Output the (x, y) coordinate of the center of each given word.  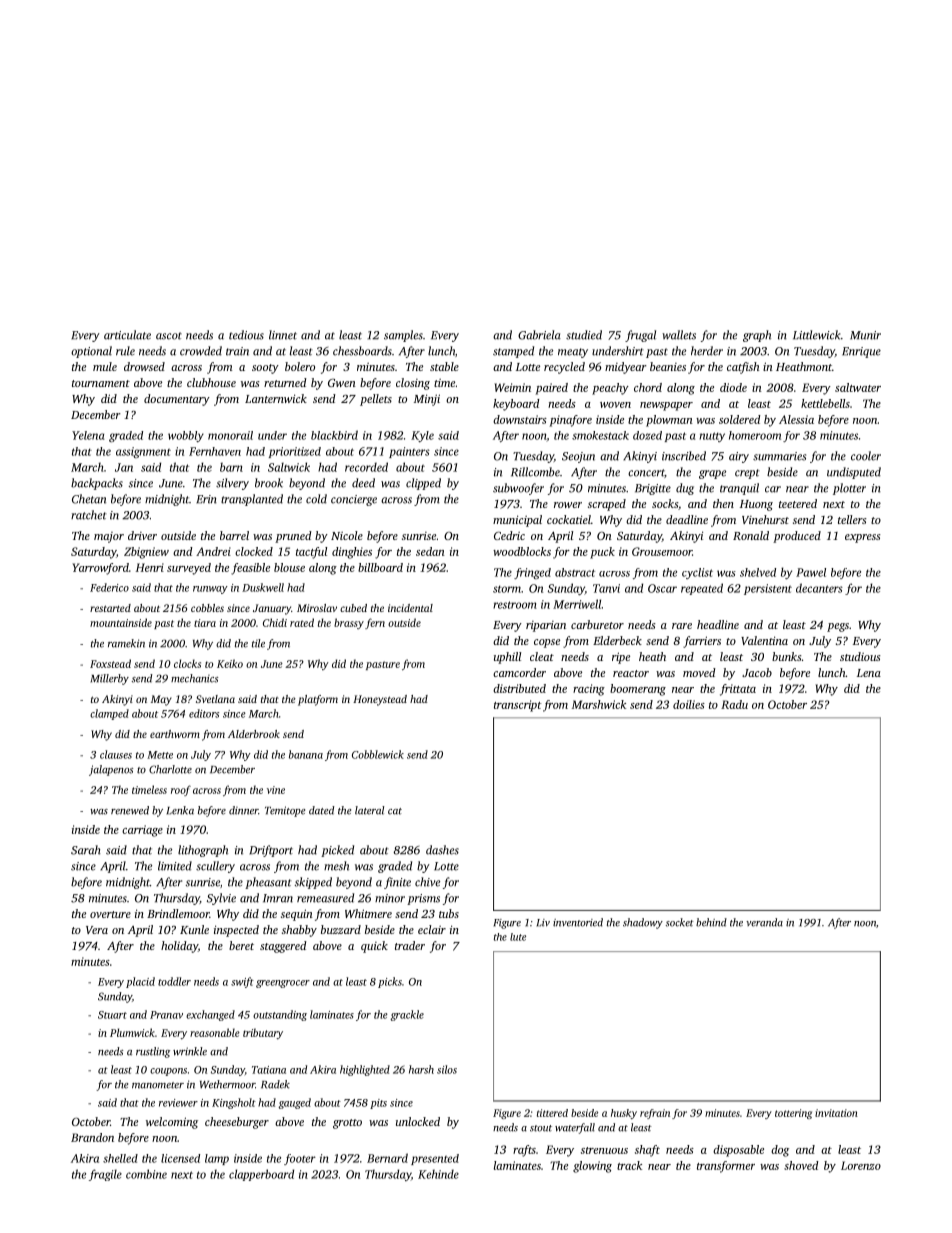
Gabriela (539, 335)
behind (711, 922)
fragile (105, 1175)
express (863, 538)
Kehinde (438, 1174)
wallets (679, 335)
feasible (250, 569)
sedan (430, 551)
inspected (236, 931)
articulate (127, 335)
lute (518, 937)
